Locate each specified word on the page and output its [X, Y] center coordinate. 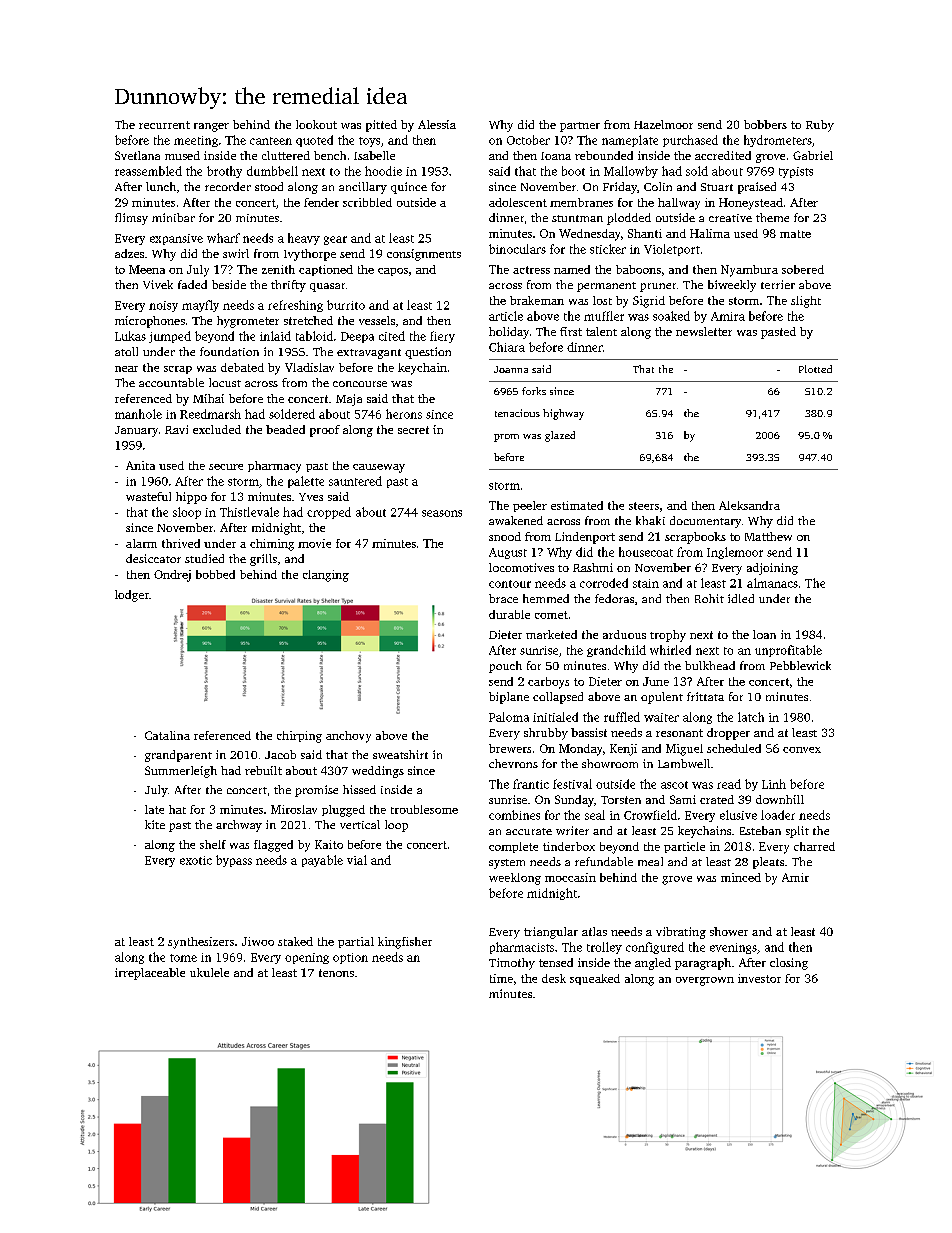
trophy [668, 636]
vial [357, 860]
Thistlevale [249, 512]
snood [505, 536]
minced [741, 877]
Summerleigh [181, 772]
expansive [176, 239]
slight [806, 302]
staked [295, 941]
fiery [442, 337]
